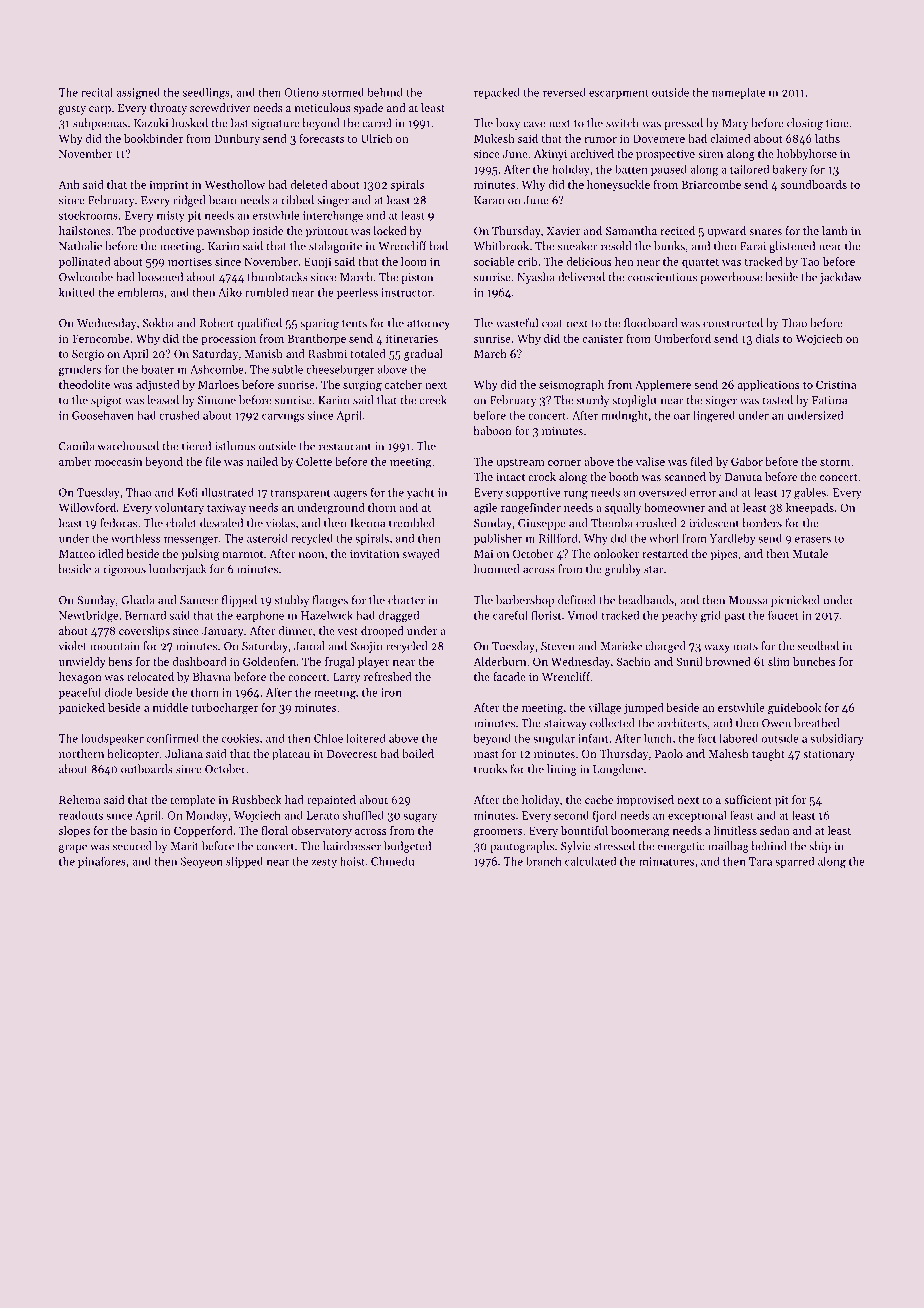 Image resolution: width=924 pixels, height=1308 pixels. I want to click on forecasts, so click(321, 138).
